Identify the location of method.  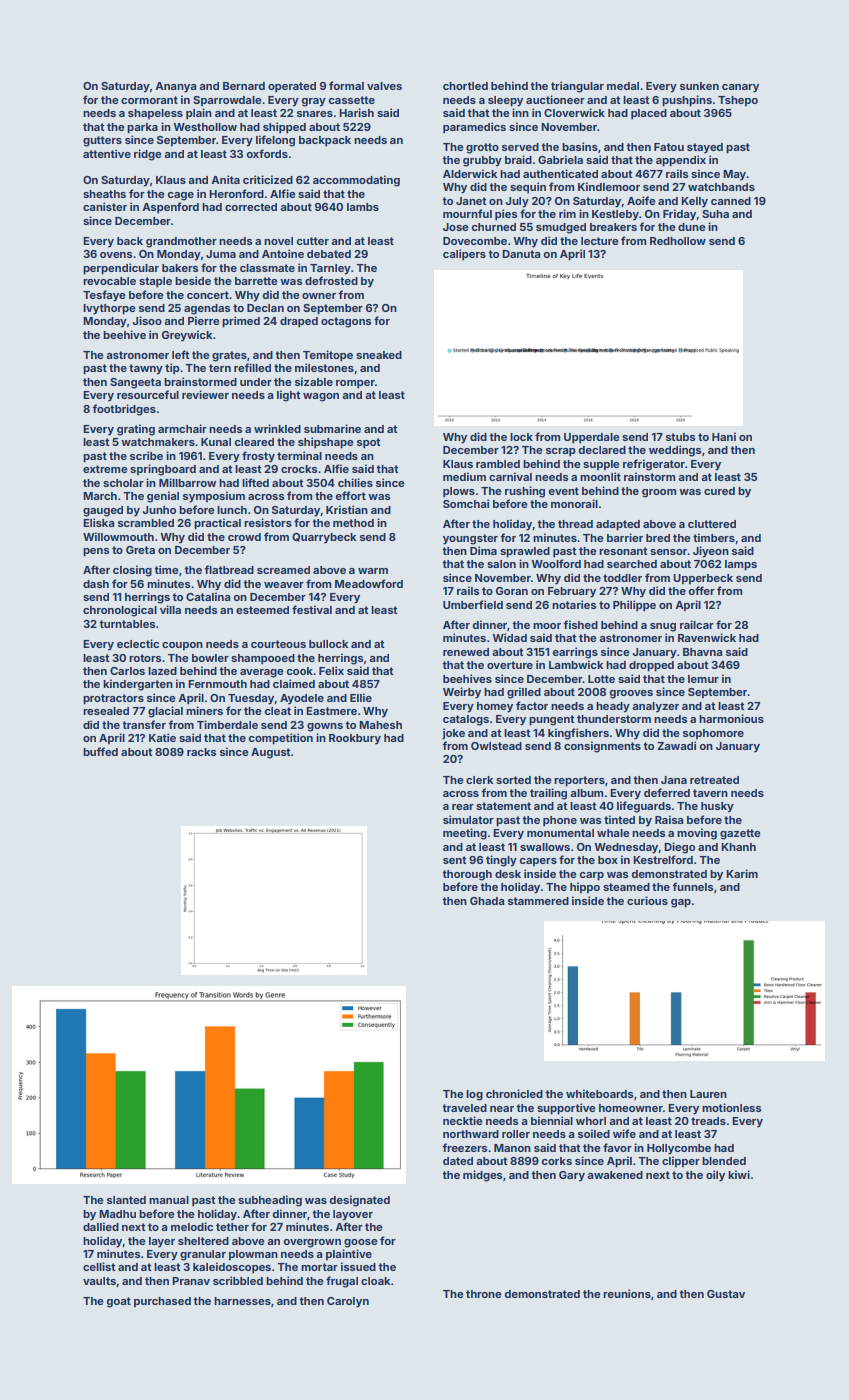
(353, 523).
